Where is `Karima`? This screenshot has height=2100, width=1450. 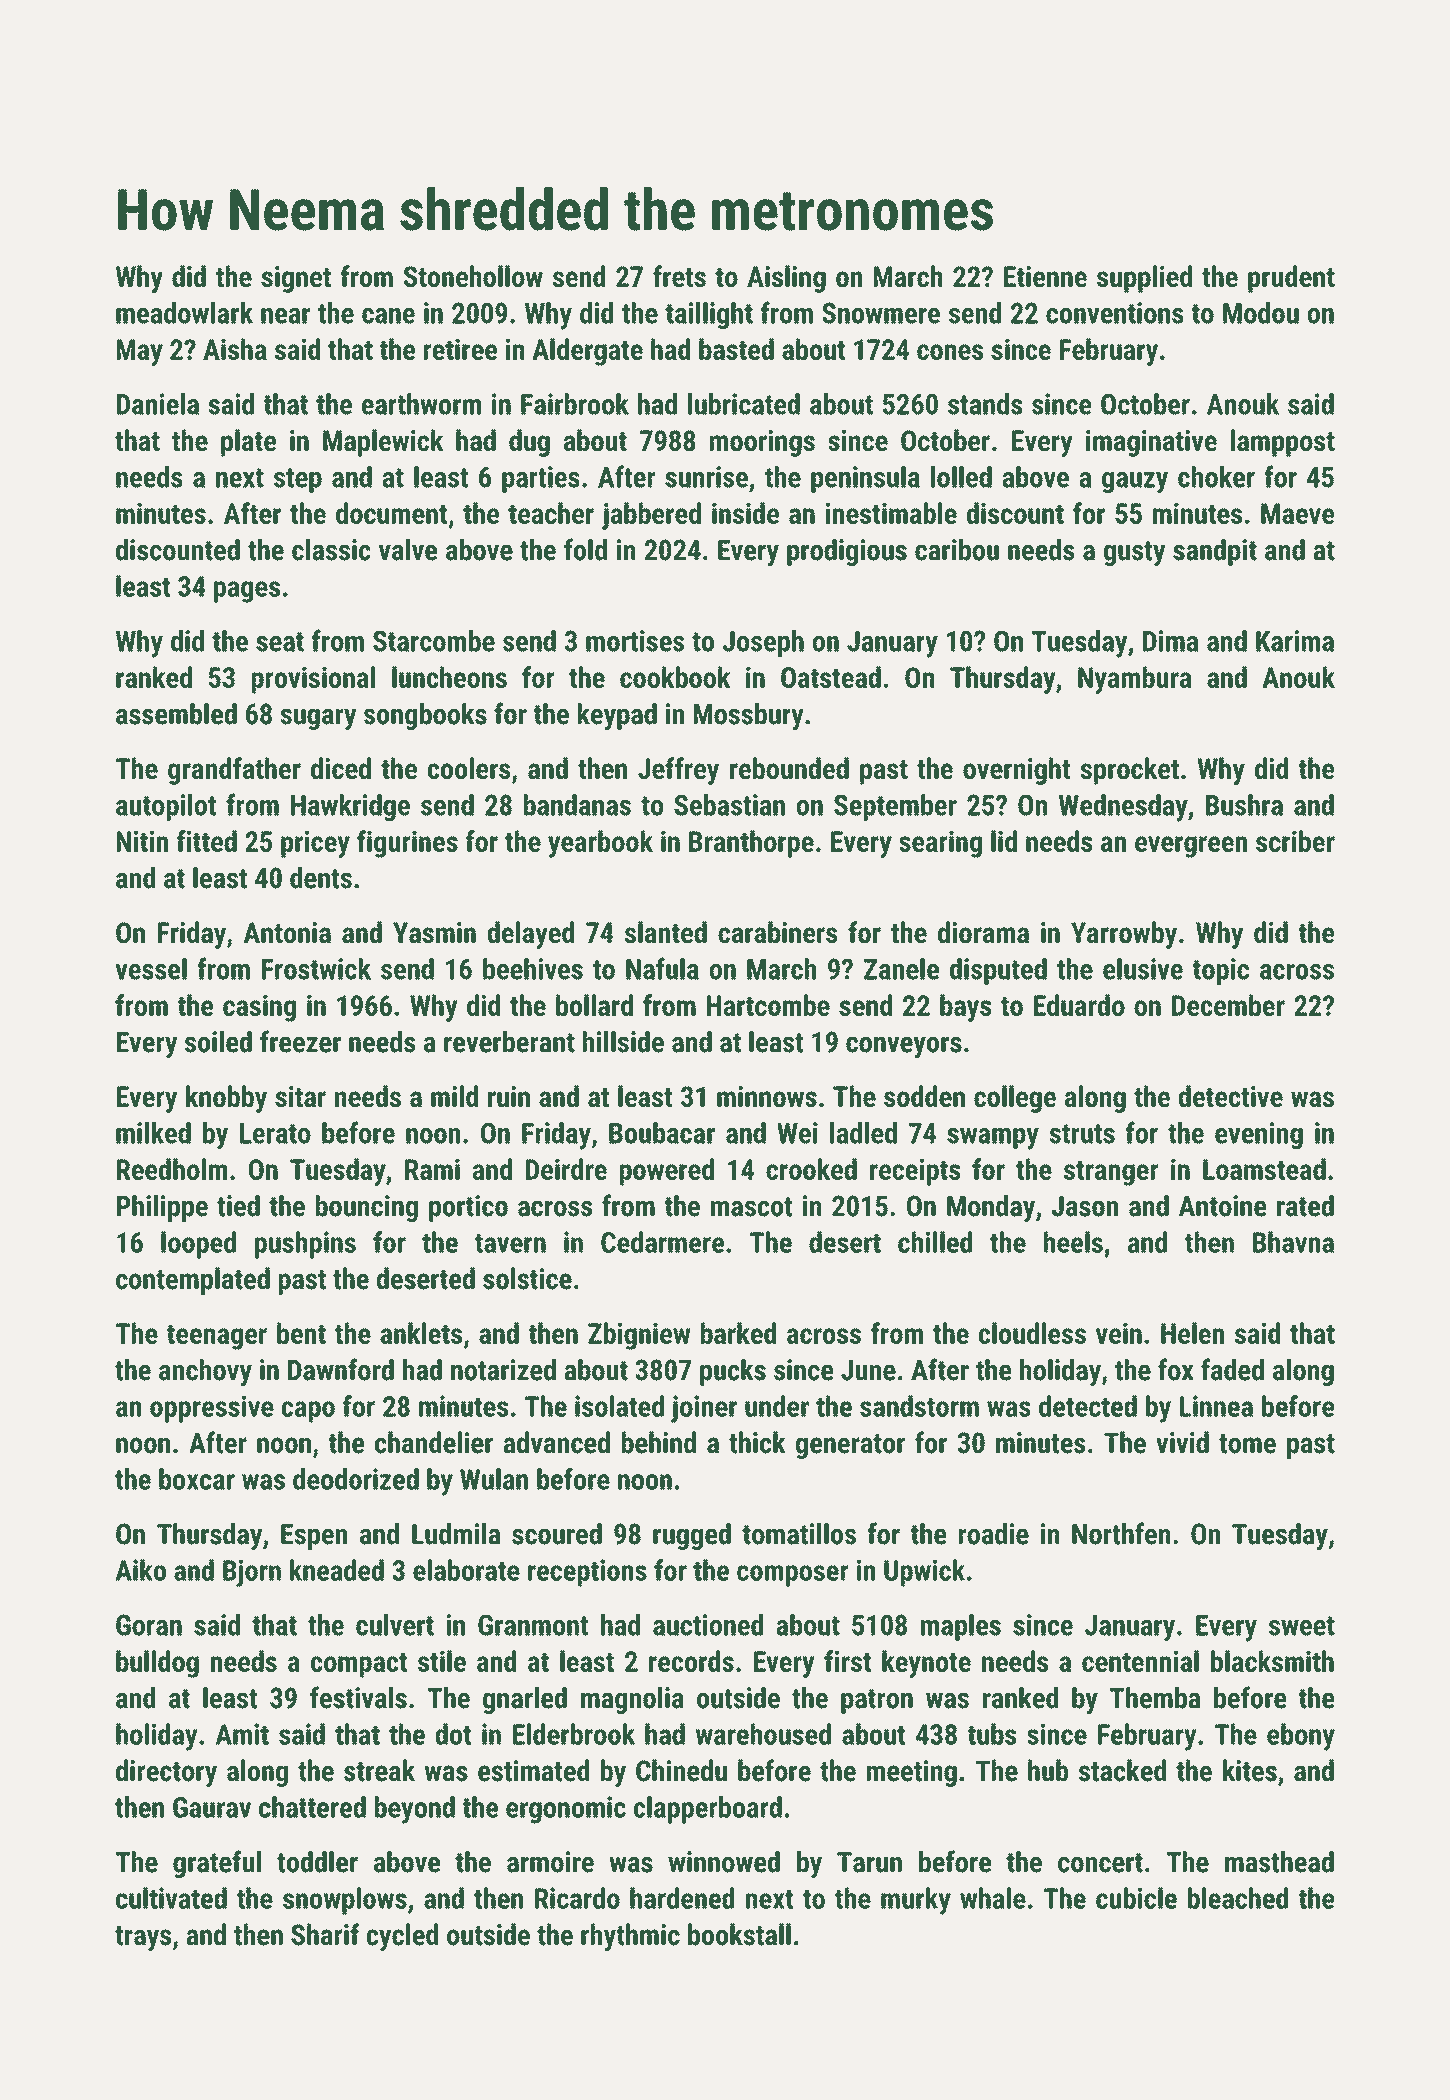 Karima is located at coordinates (1295, 641).
